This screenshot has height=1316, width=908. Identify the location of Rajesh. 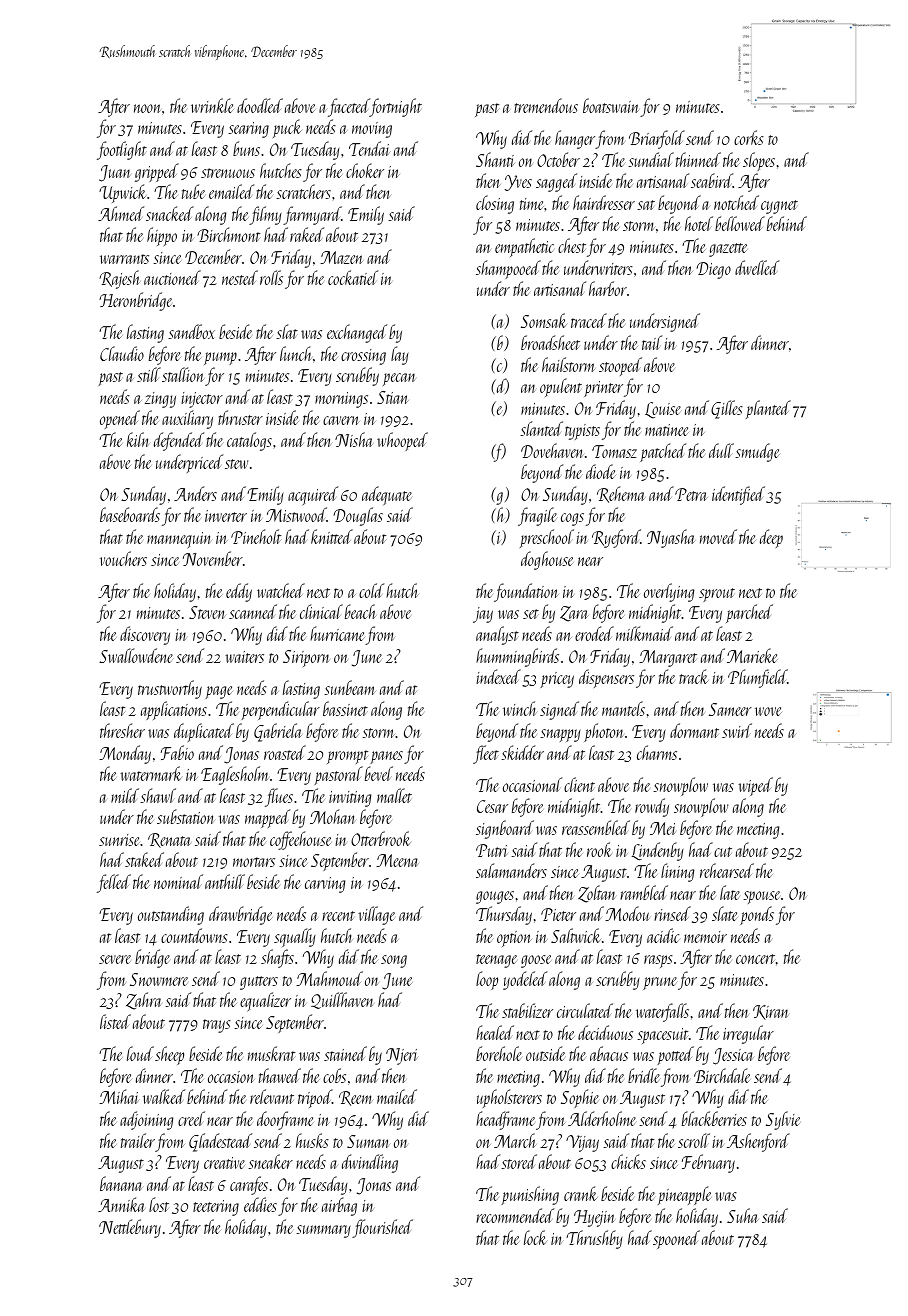
(119, 279).
